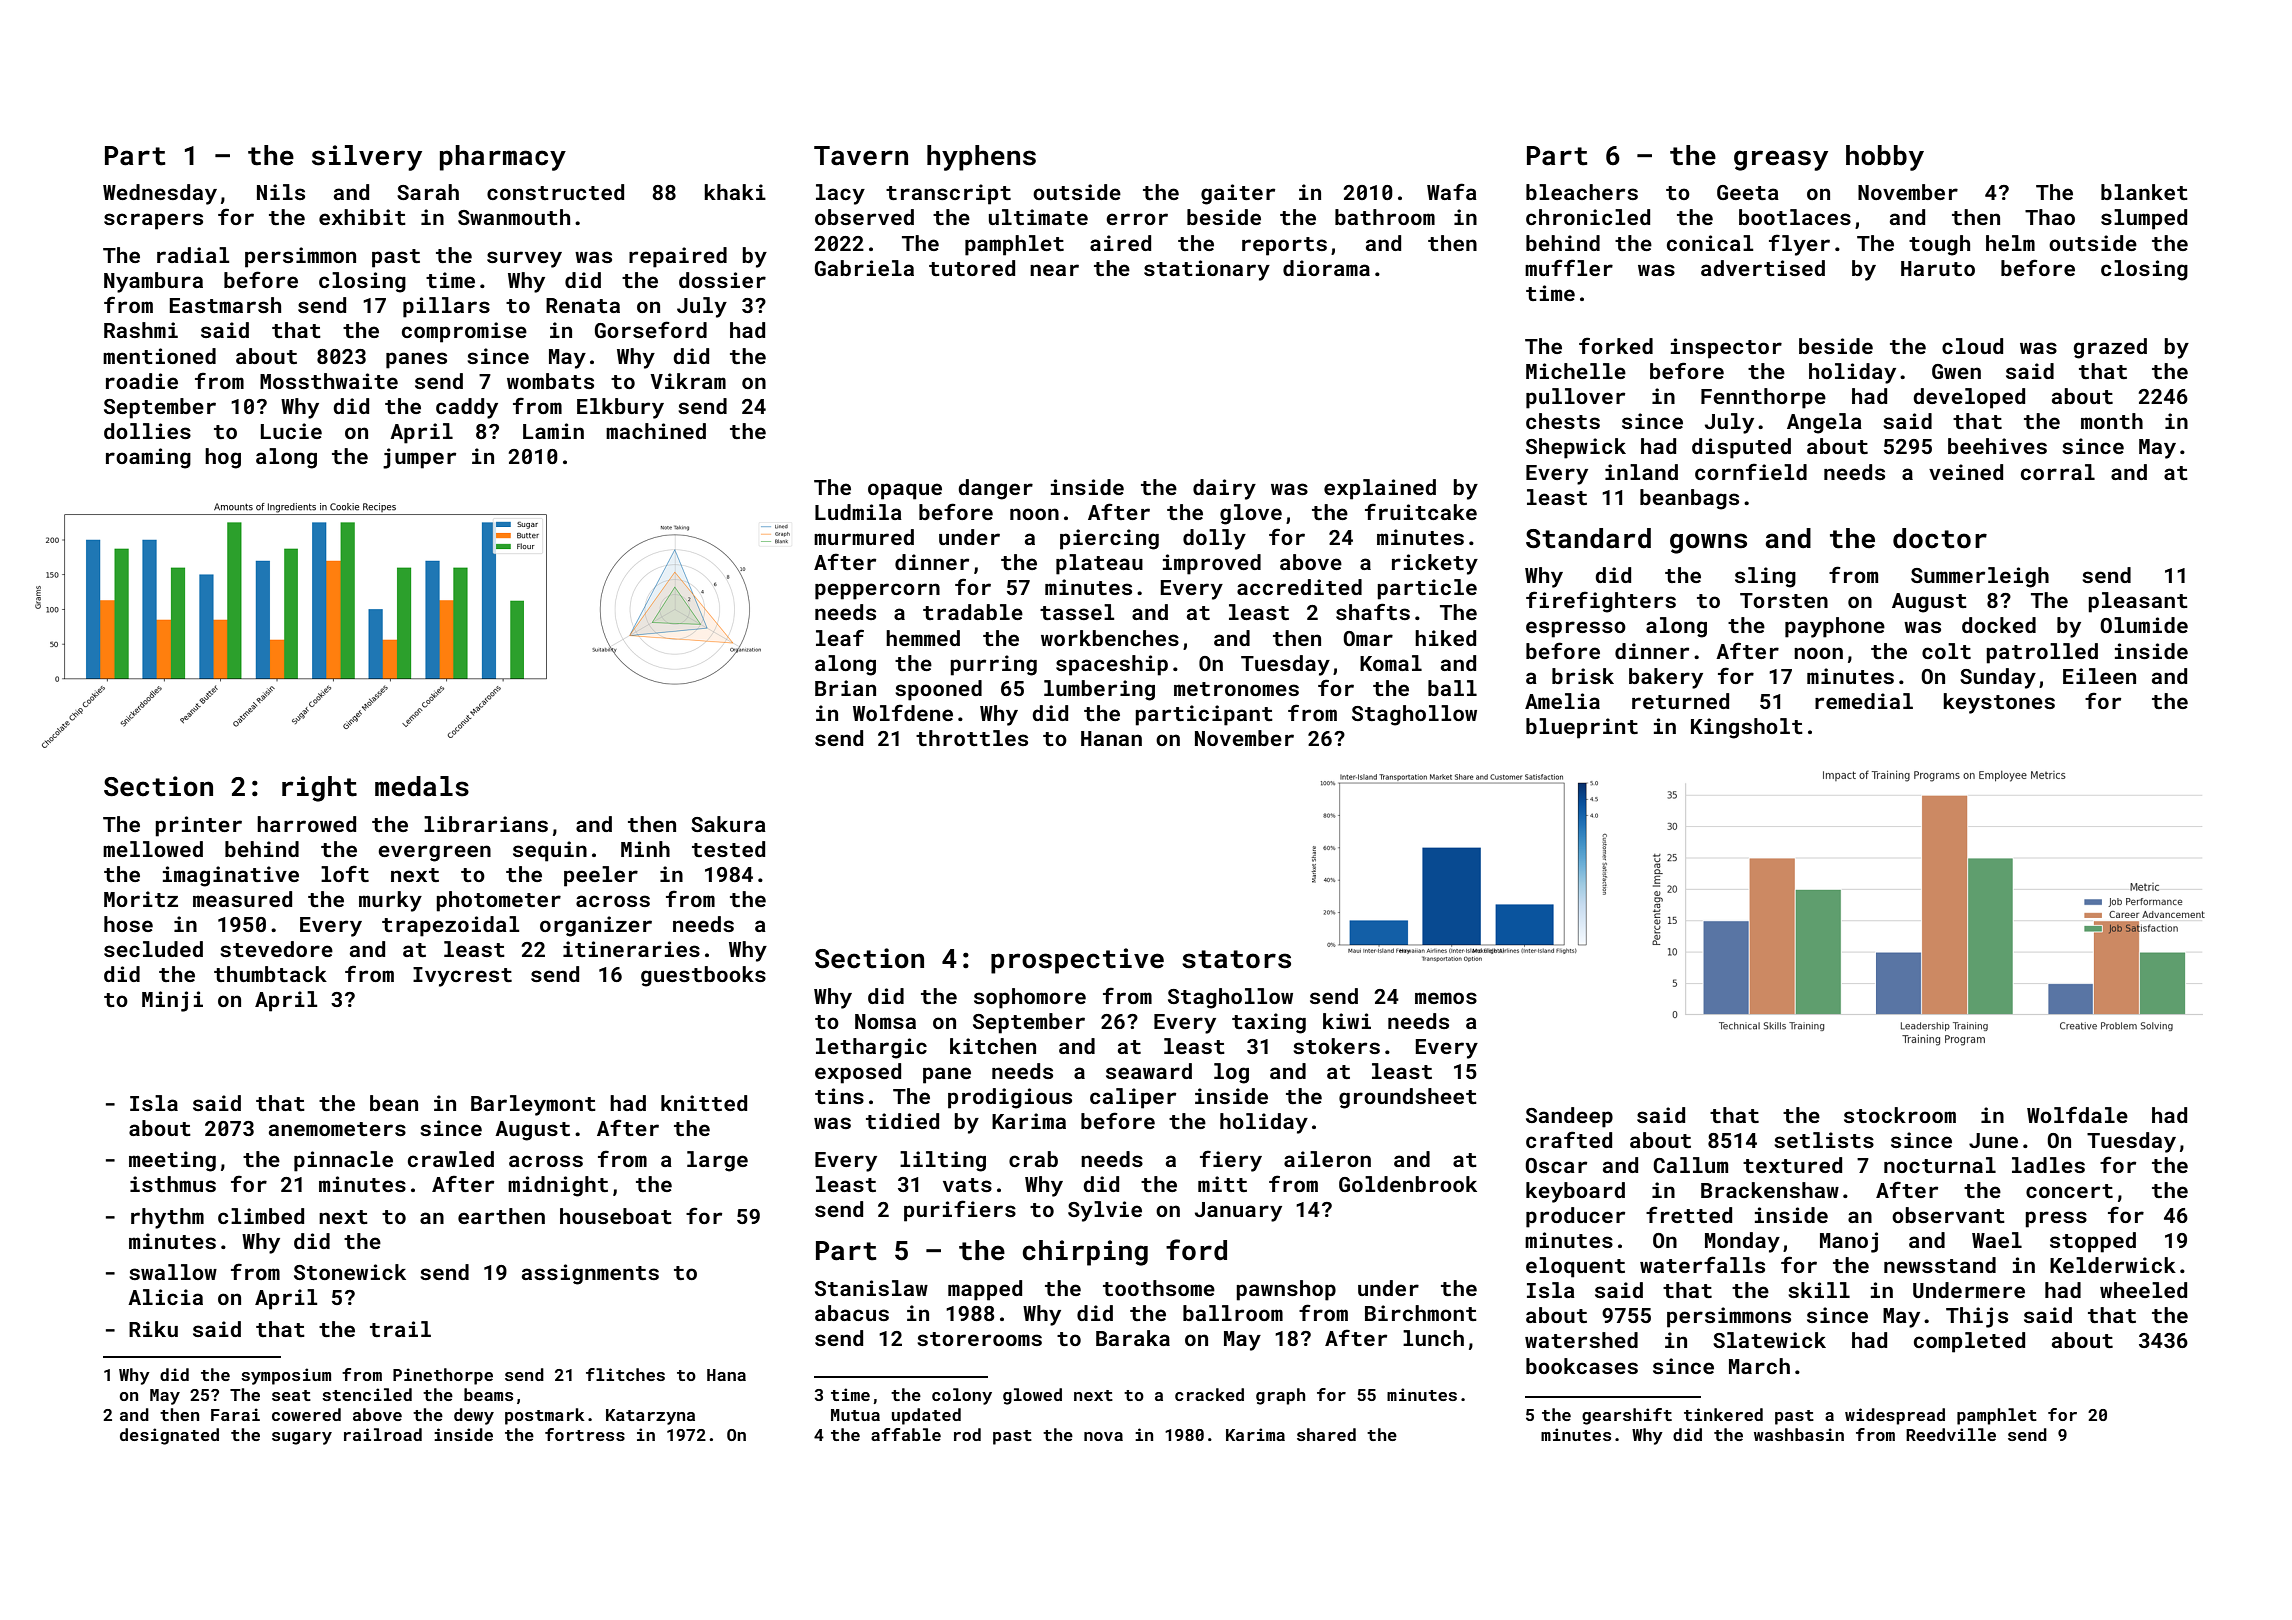 The height and width of the page is (1620, 2292). Describe the element at coordinates (1269, 1023) in the page. I see `taxing` at that location.
